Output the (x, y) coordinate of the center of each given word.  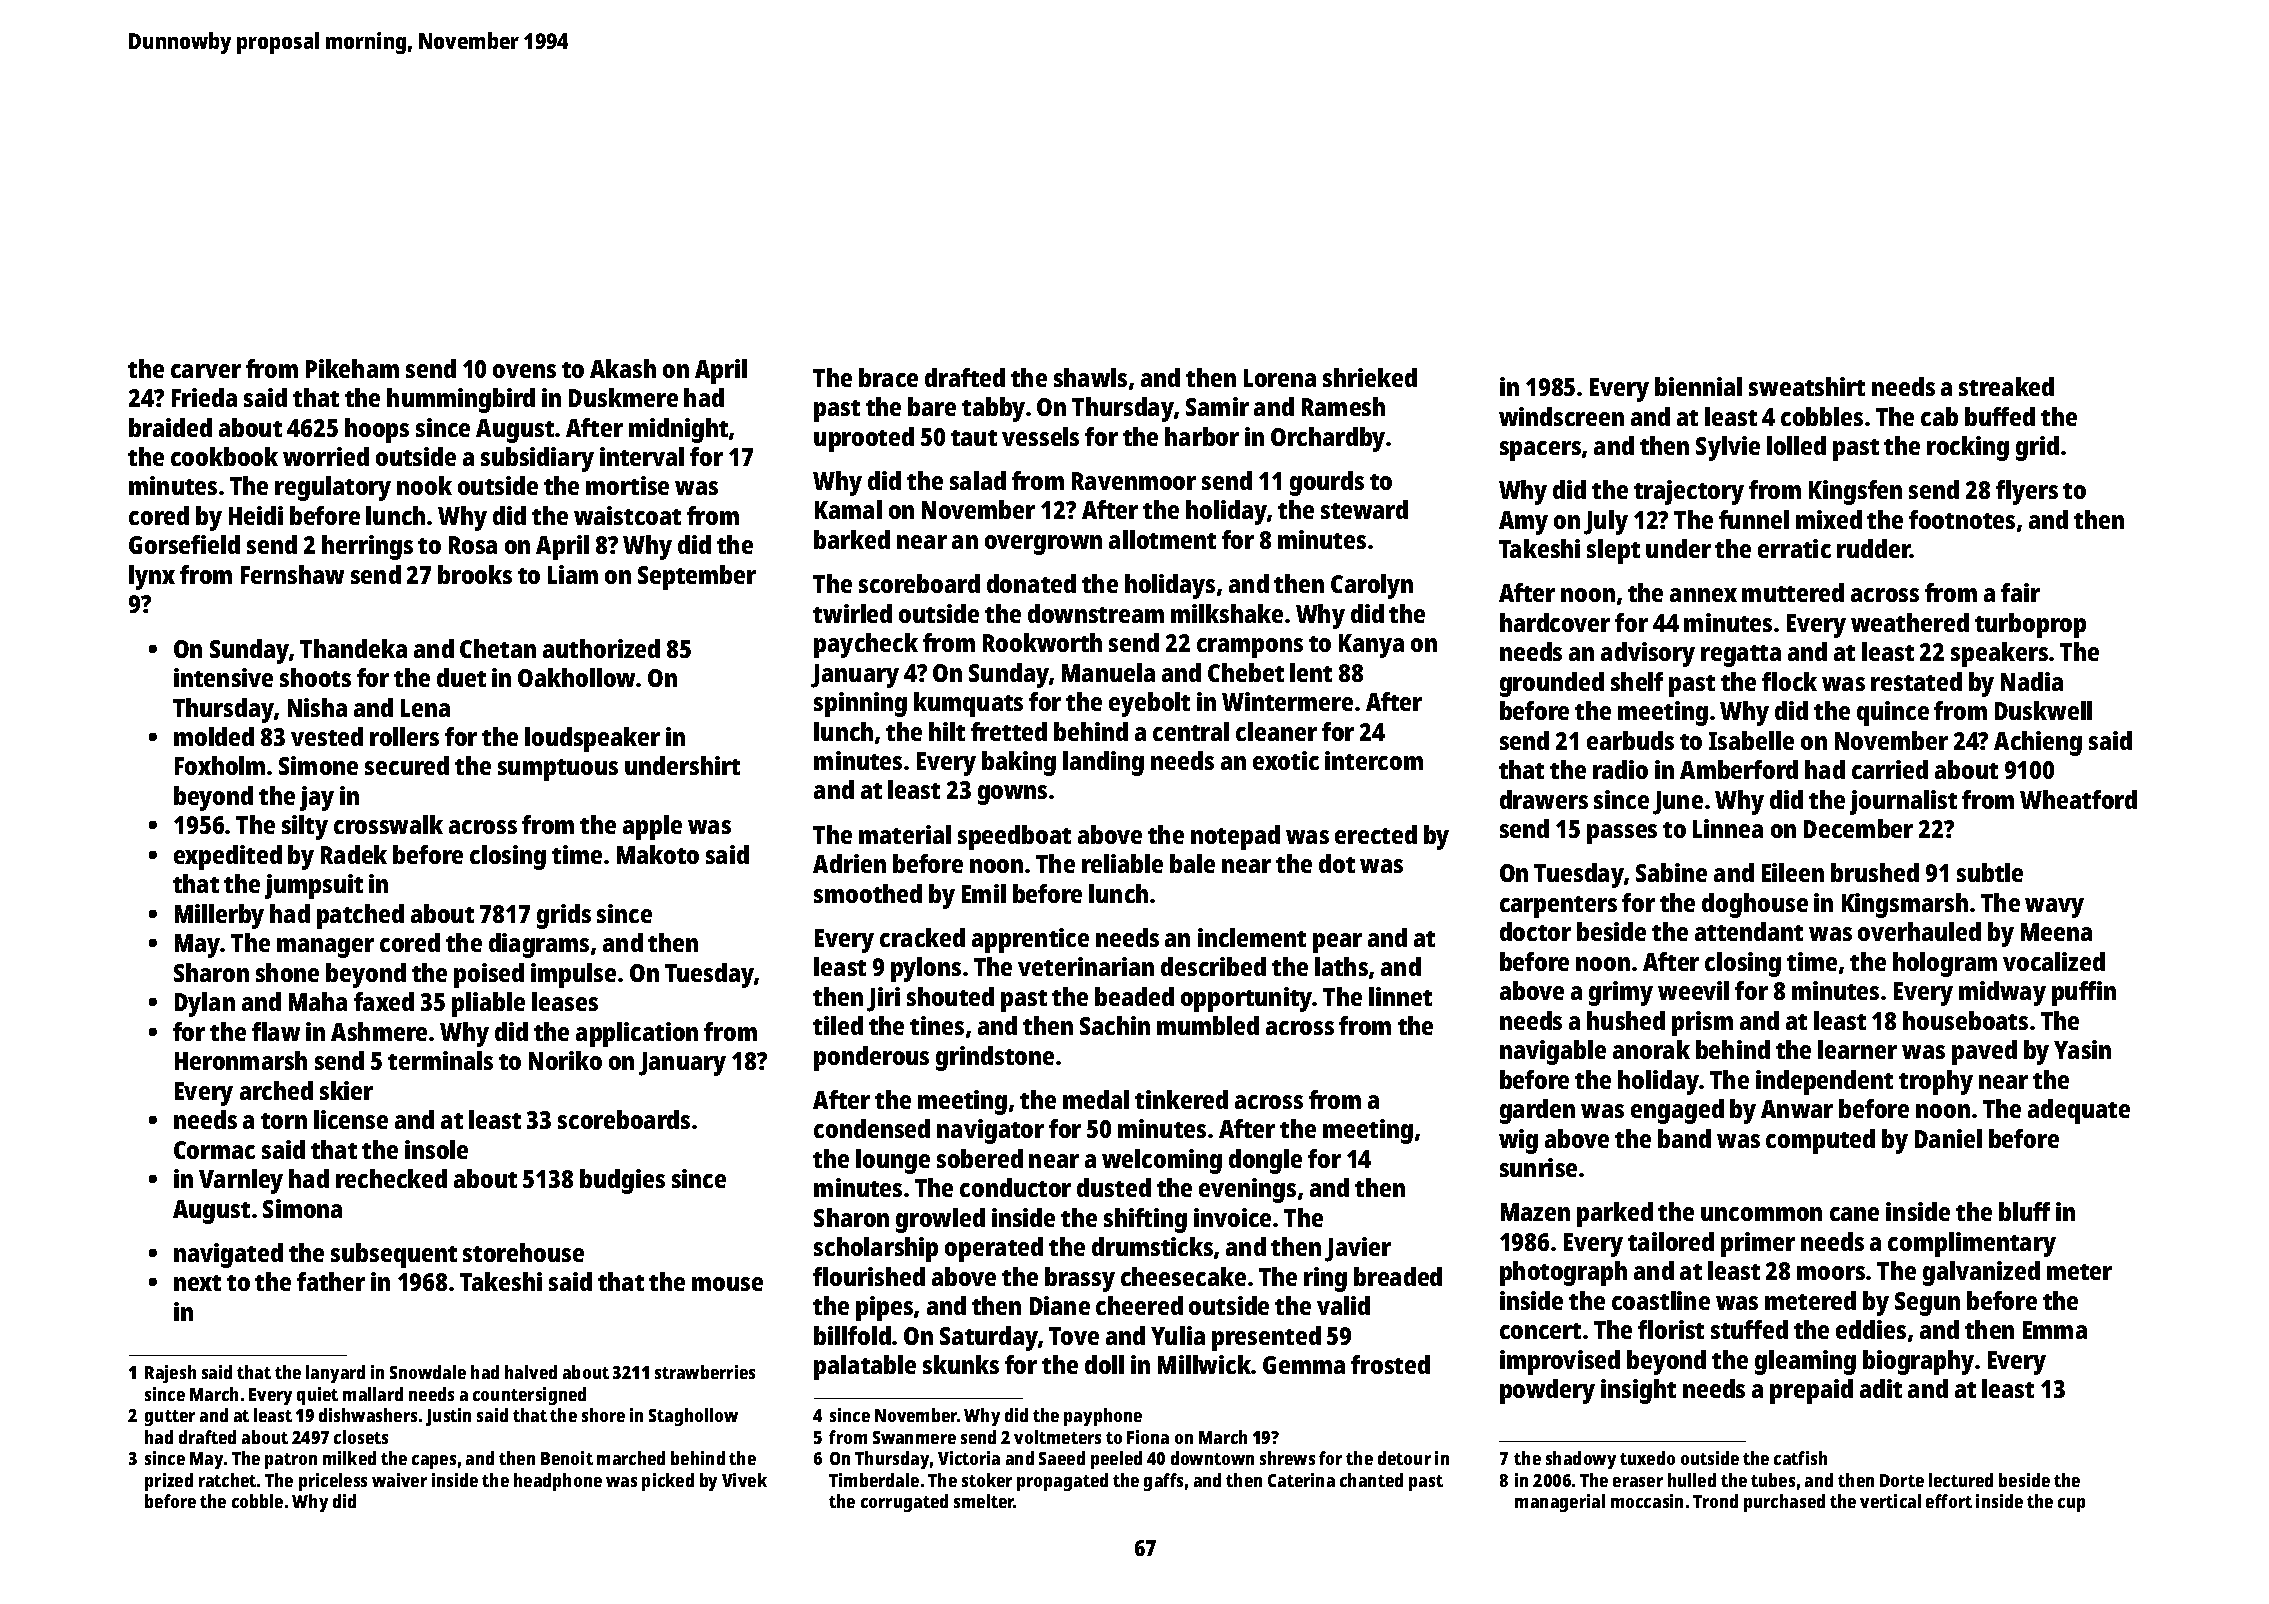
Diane (1060, 1305)
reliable (1122, 863)
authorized (601, 648)
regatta (1741, 656)
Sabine (1671, 872)
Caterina (1301, 1480)
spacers (1540, 451)
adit (1881, 1388)
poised (489, 975)
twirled (852, 613)
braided (170, 427)
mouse (727, 1284)
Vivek (744, 1480)
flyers (2027, 492)
